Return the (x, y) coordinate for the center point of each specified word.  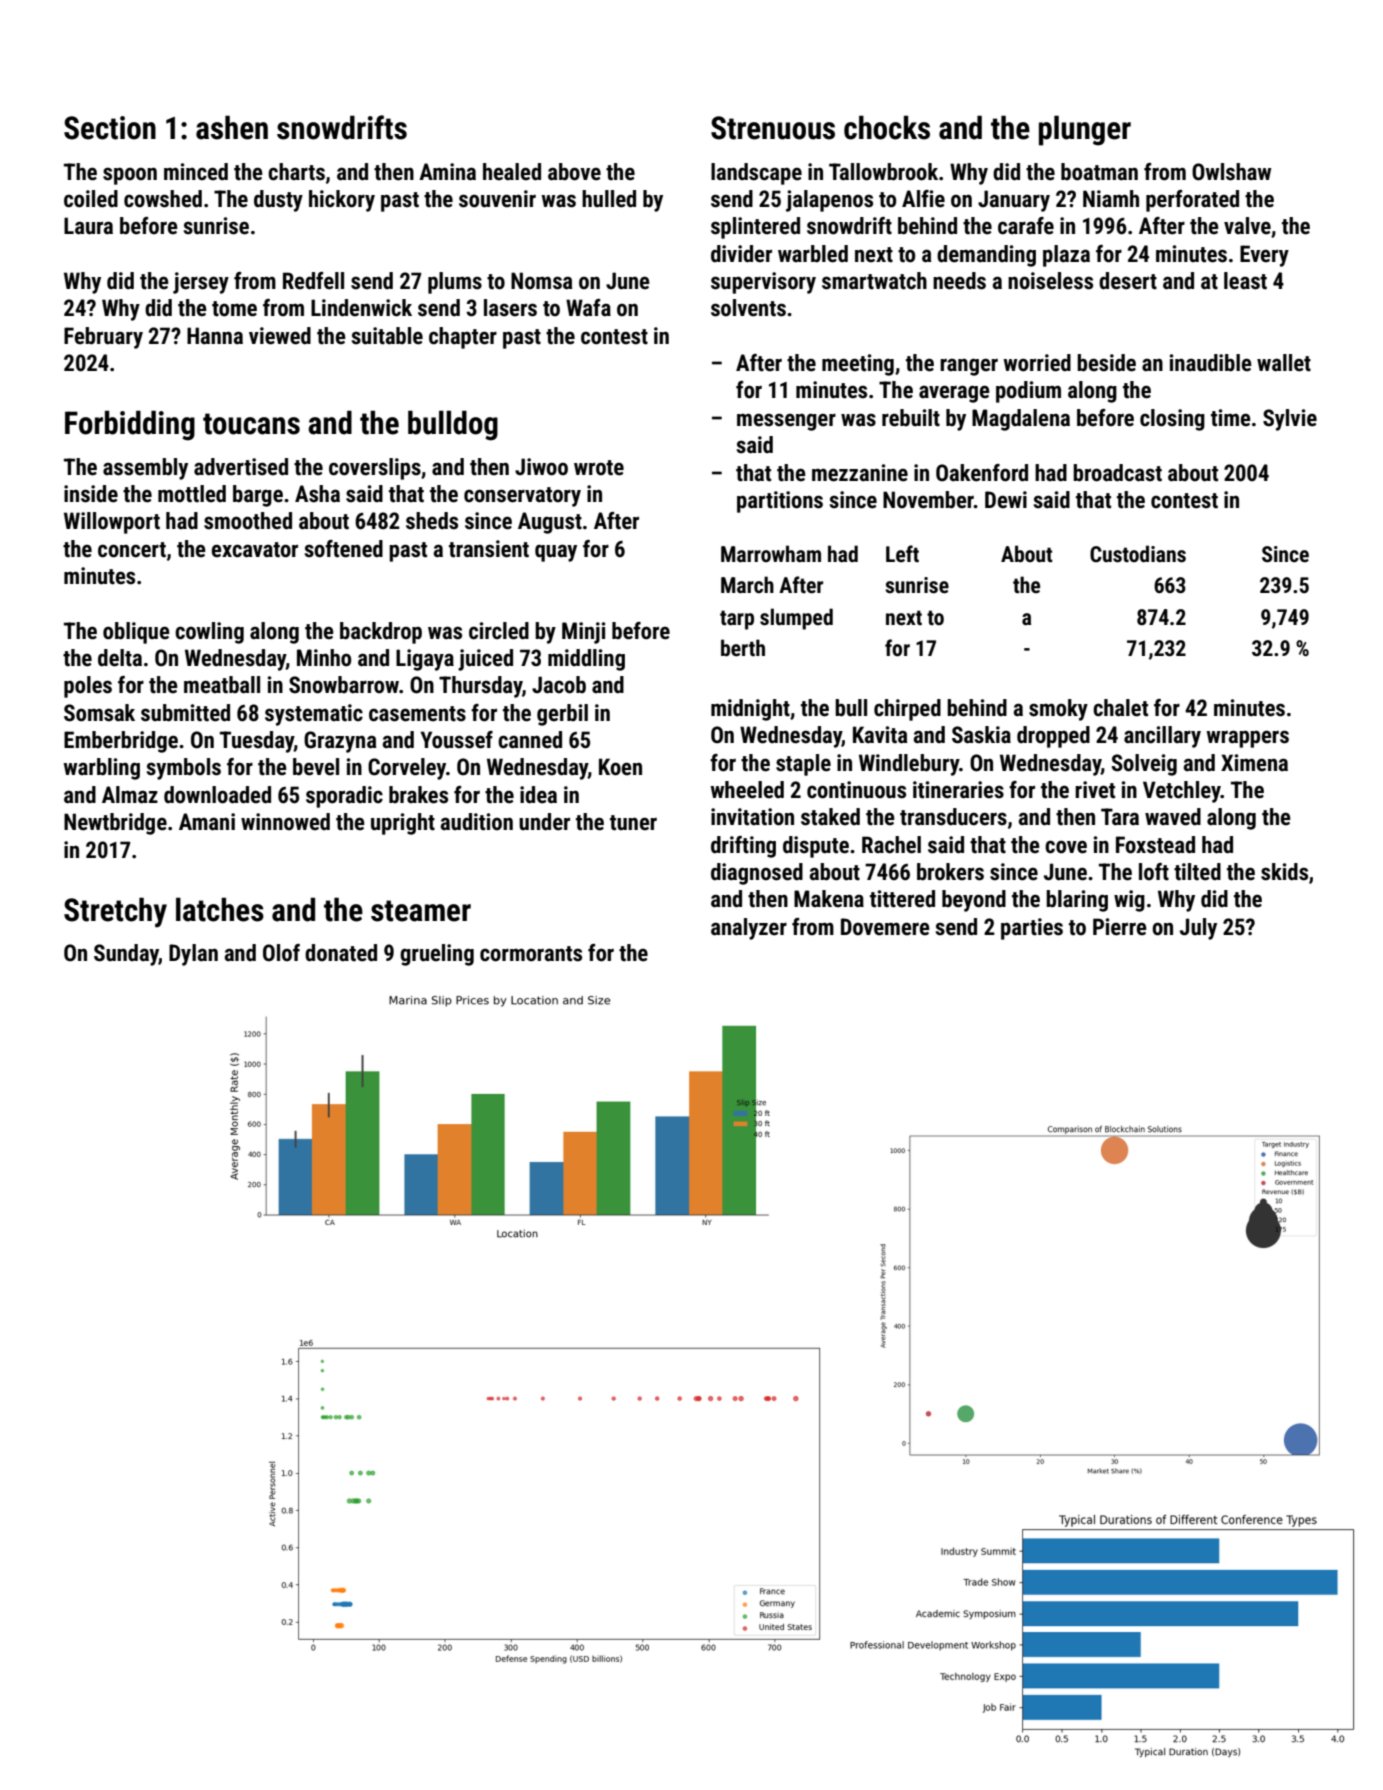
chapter (463, 338)
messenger (786, 422)
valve (1247, 226)
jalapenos (829, 201)
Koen (620, 767)
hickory (342, 201)
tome (234, 309)
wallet (1284, 363)
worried (1037, 363)
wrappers (1247, 739)
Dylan (193, 955)
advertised (241, 467)
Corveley (407, 769)
